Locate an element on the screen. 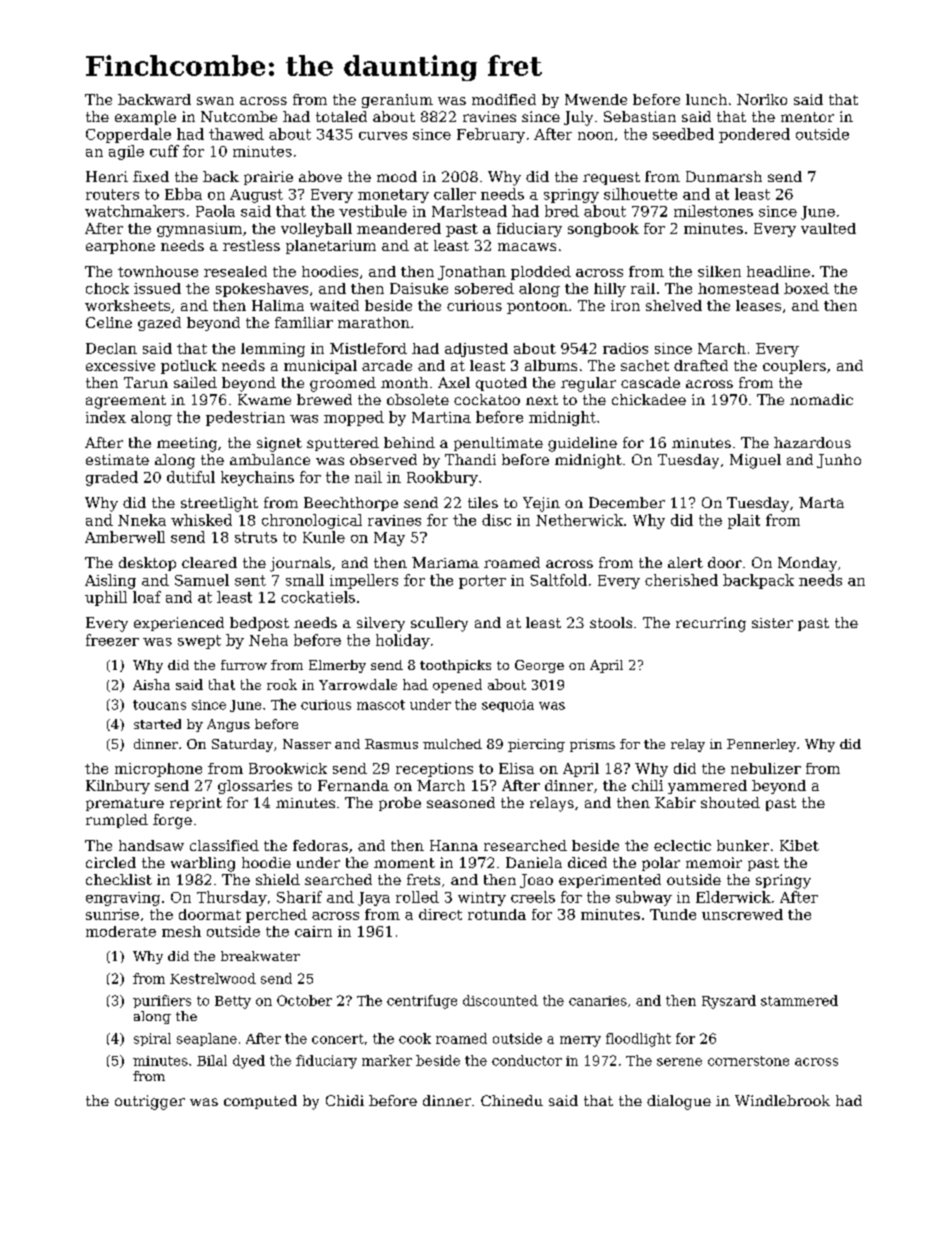  whisked is located at coordinates (201, 520).
